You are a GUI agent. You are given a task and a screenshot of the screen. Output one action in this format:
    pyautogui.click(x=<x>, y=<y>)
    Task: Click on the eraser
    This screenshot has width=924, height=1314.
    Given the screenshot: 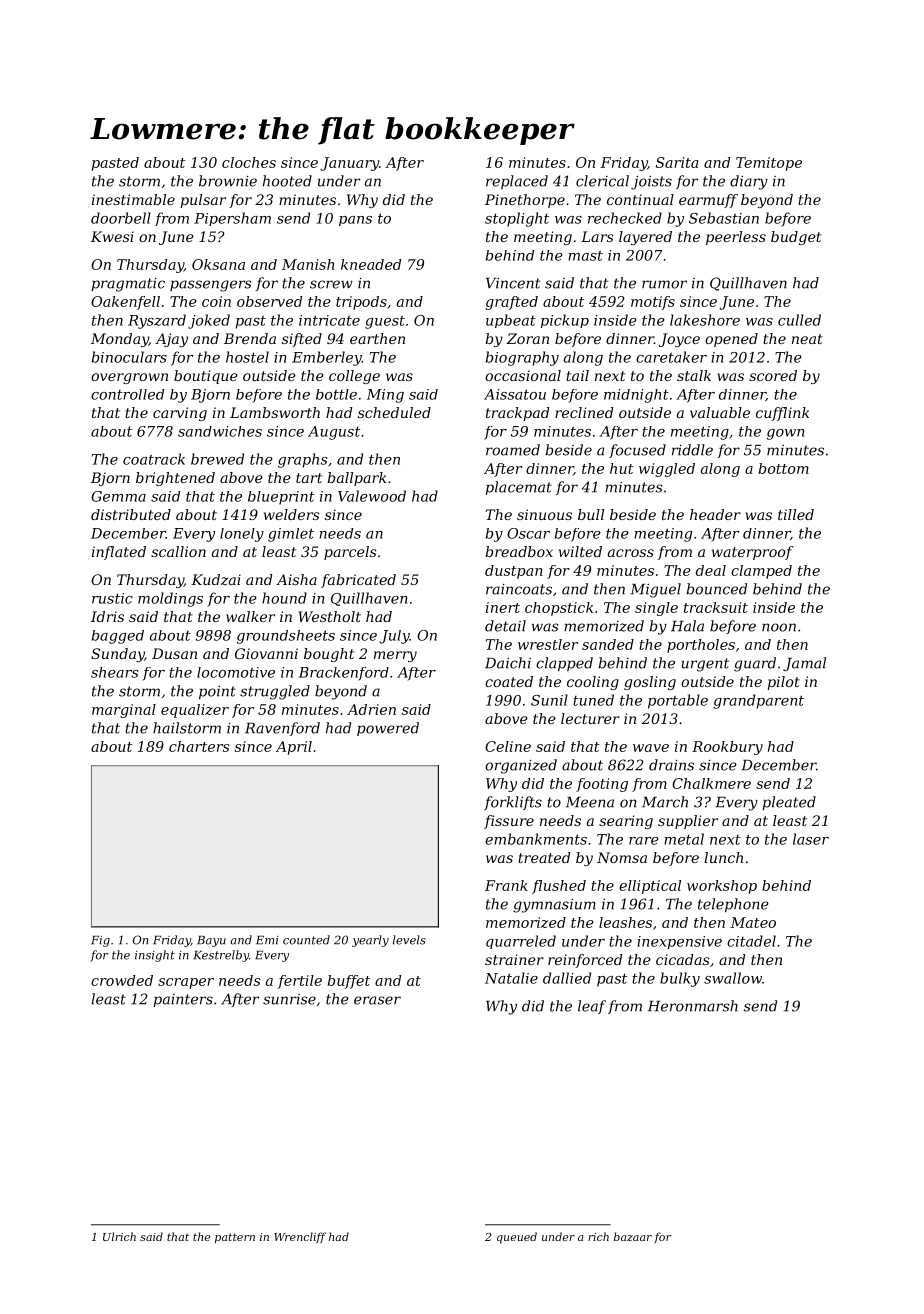 What is the action you would take?
    pyautogui.click(x=377, y=1000)
